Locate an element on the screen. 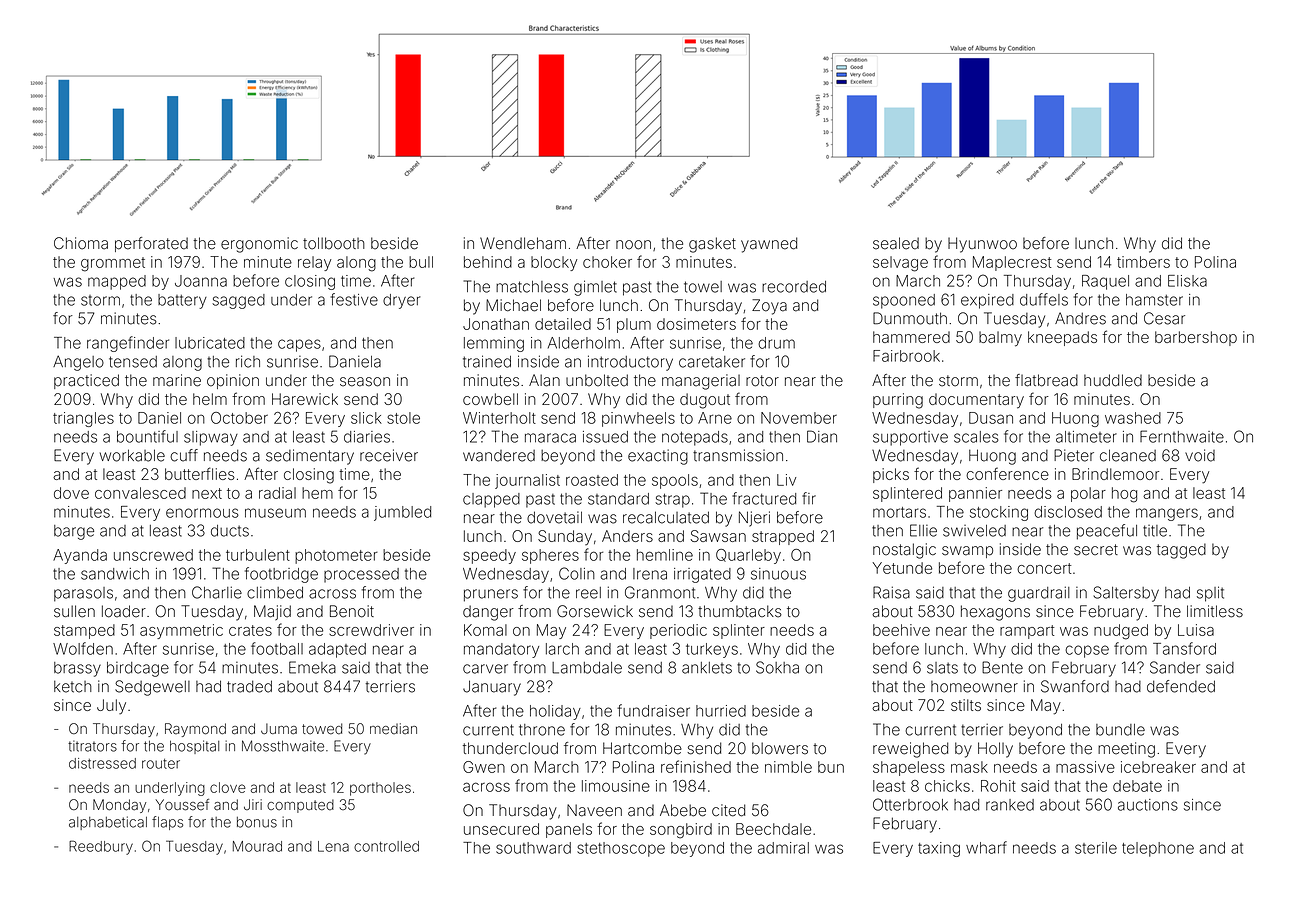 Image resolution: width=1308 pixels, height=924 pixels. transmission is located at coordinates (738, 455).
